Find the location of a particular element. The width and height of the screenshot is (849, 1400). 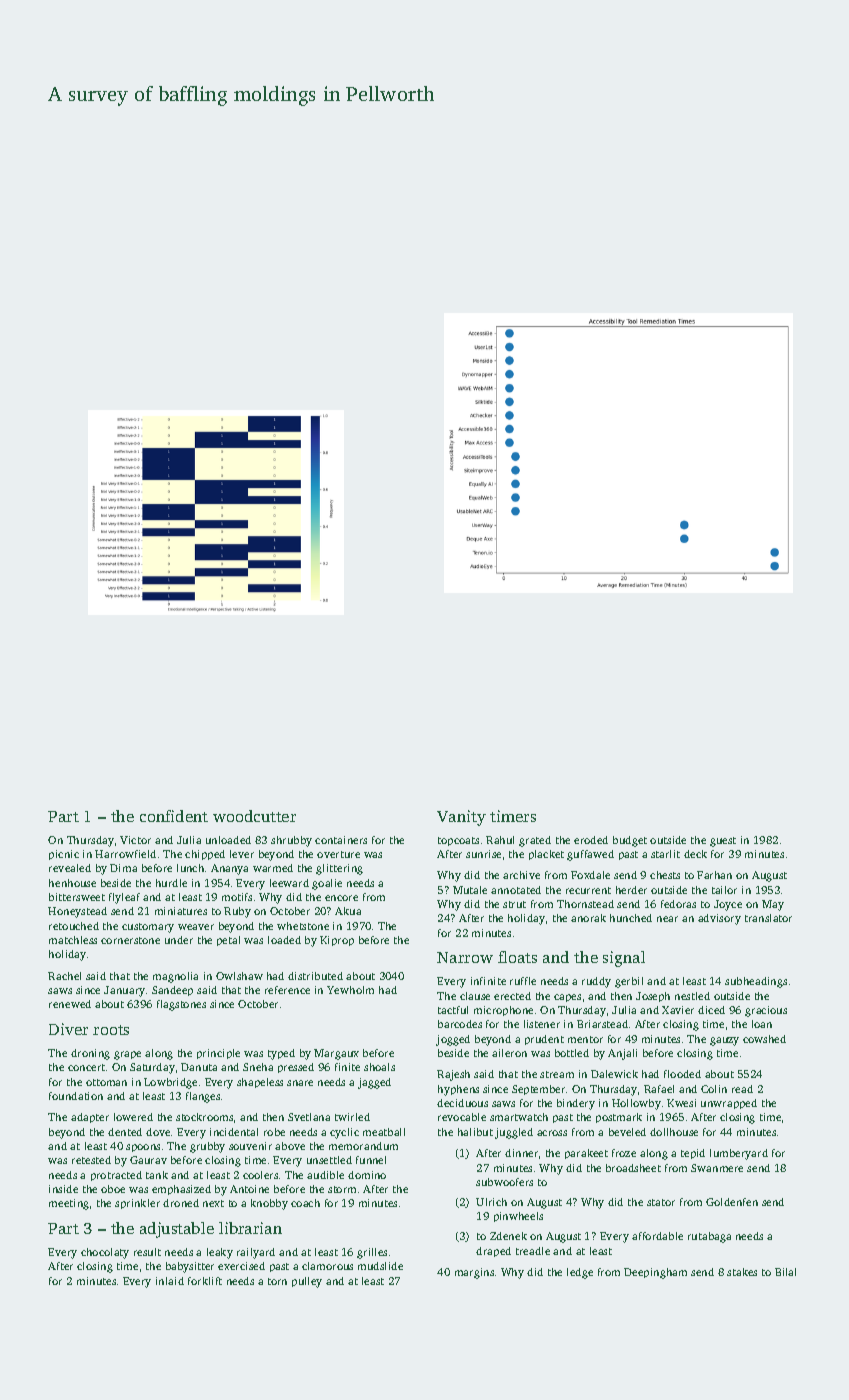

adjustable is located at coordinates (177, 1230).
